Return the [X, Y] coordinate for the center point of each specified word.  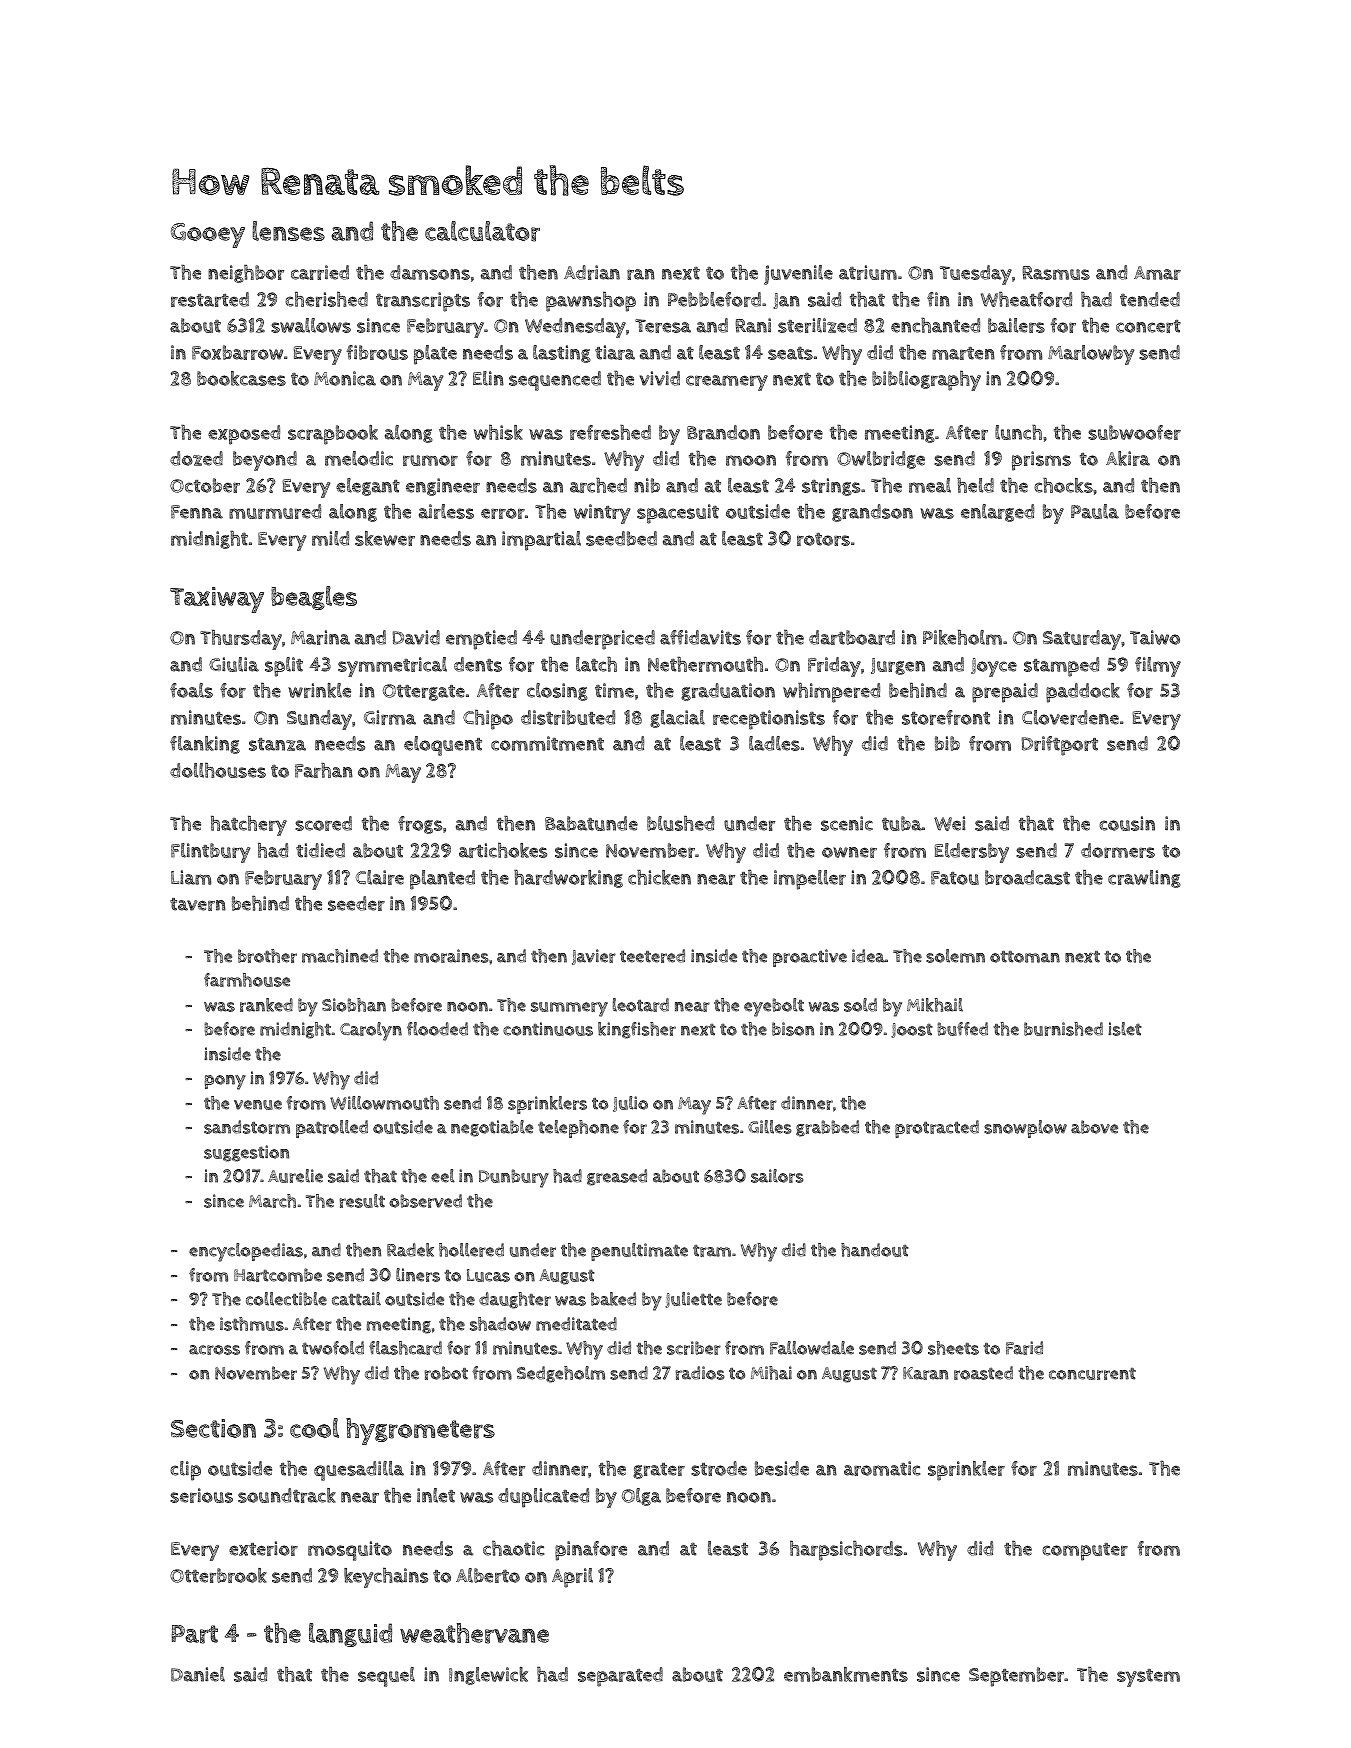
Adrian [592, 272]
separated [620, 1677]
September [1016, 1677]
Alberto [488, 1575]
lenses [288, 231]
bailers [1016, 325]
